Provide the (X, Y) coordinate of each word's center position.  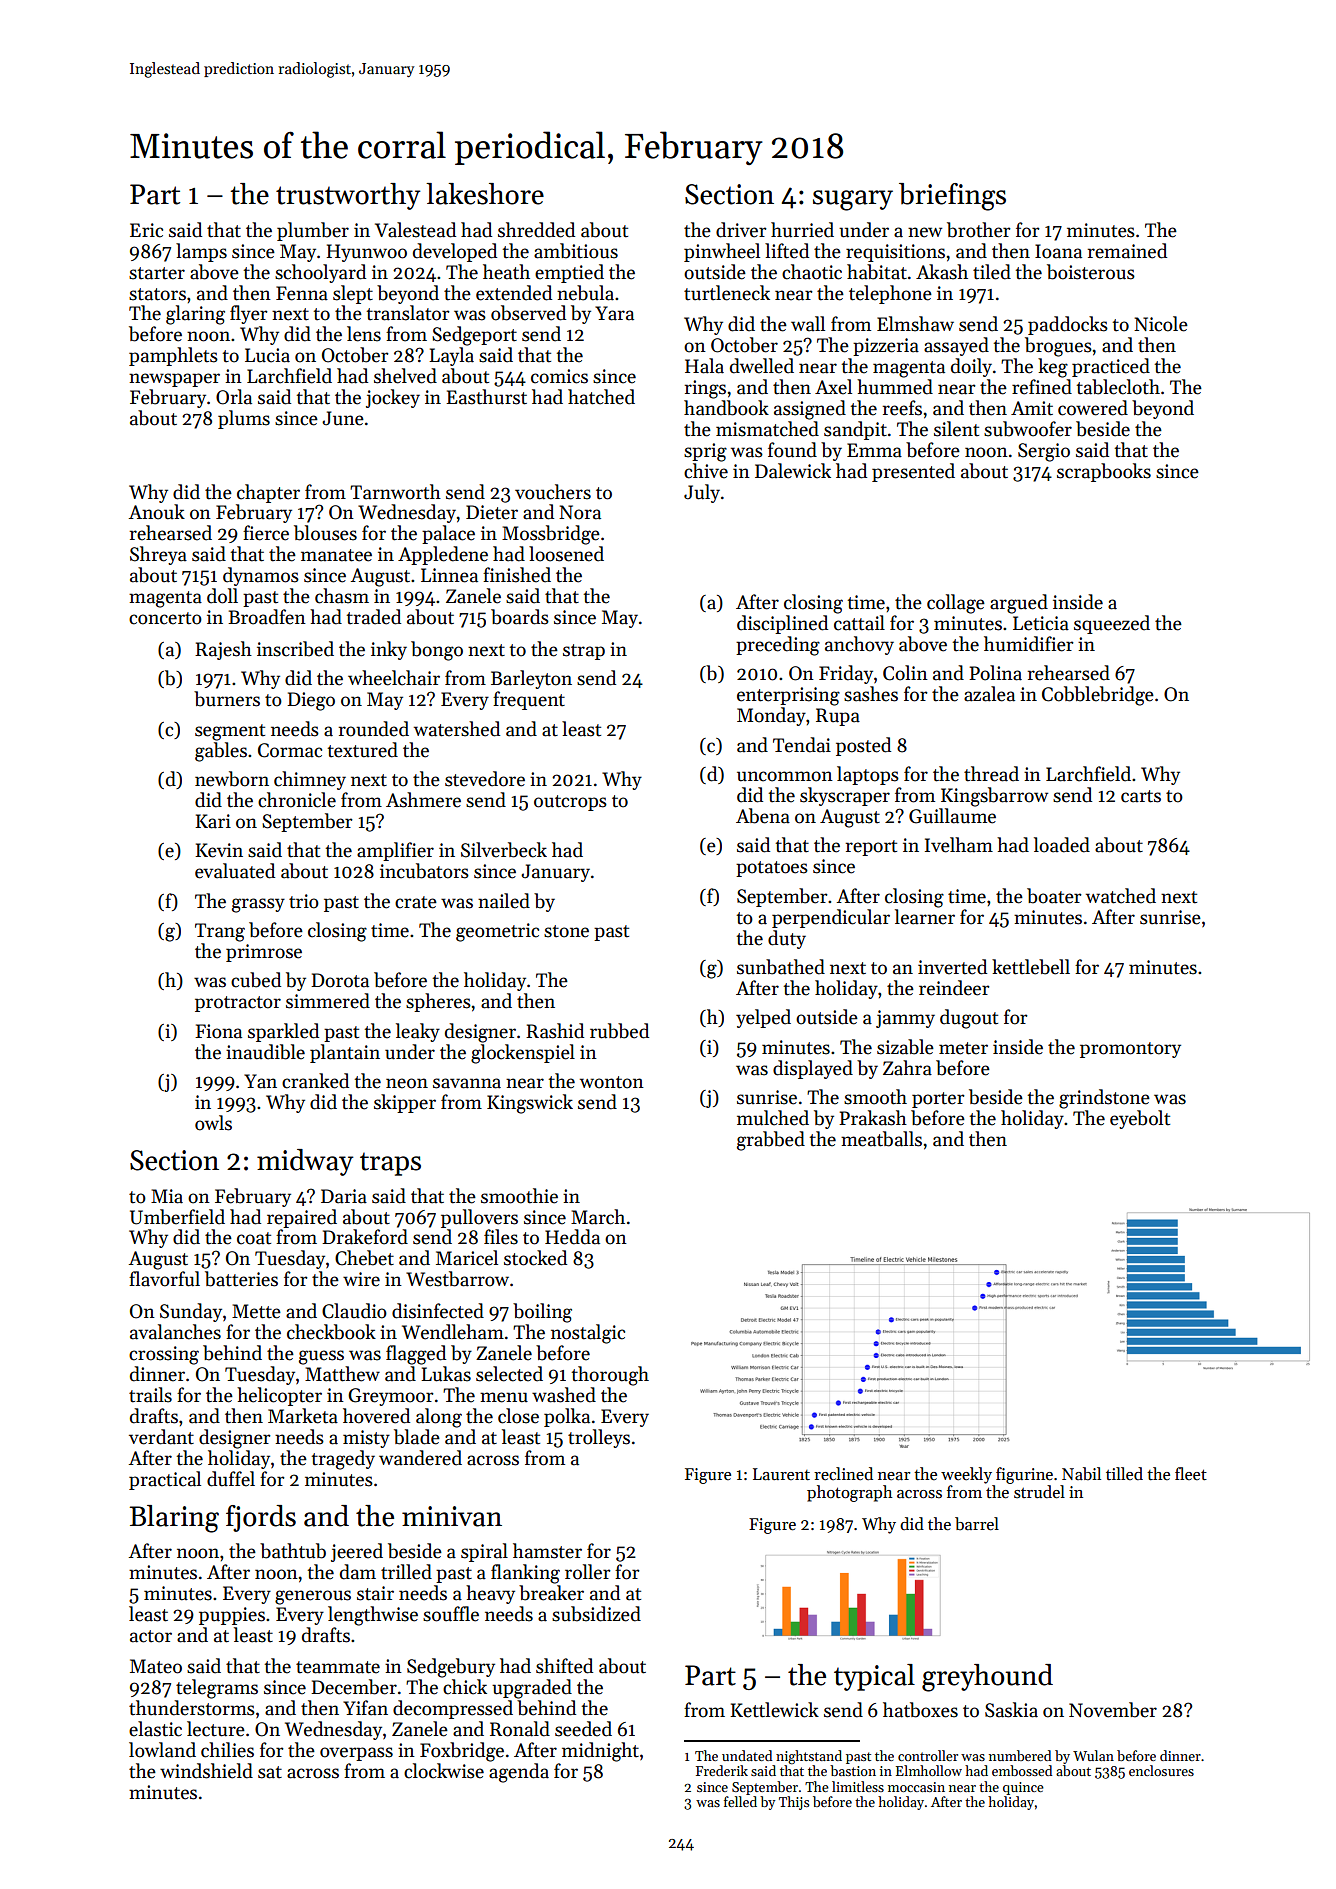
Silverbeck (504, 850)
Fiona (218, 1031)
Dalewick (793, 471)
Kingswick (530, 1104)
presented (913, 472)
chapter (268, 493)
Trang (220, 932)
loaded (1062, 845)
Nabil (1081, 1474)
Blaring (174, 1519)
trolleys (599, 1438)
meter (963, 1048)
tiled (992, 272)
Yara (614, 313)
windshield (206, 1771)
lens (364, 334)
